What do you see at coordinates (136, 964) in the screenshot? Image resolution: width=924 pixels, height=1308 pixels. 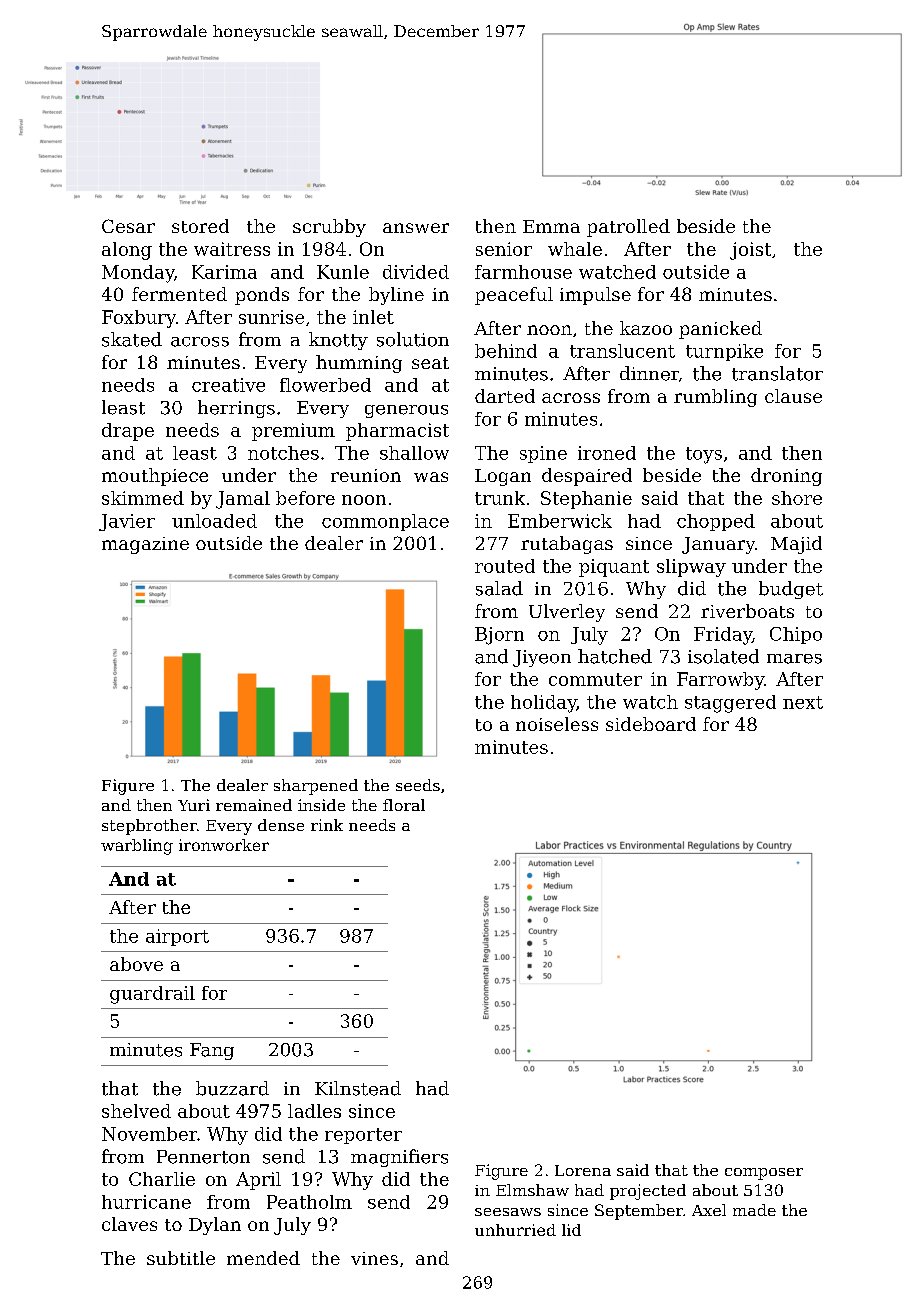 I see `above` at bounding box center [136, 964].
